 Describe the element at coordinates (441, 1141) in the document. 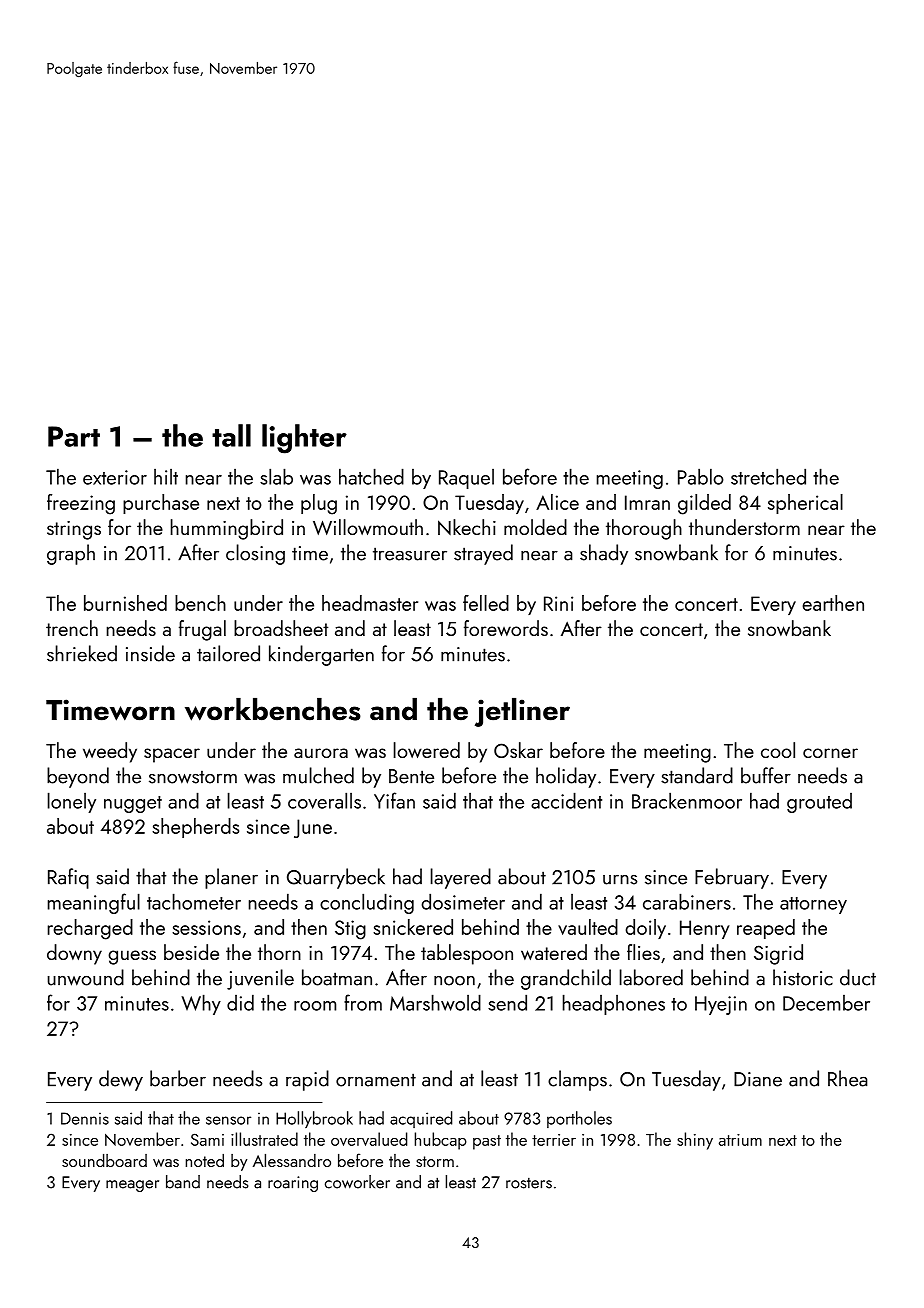

I see `hubcap` at that location.
